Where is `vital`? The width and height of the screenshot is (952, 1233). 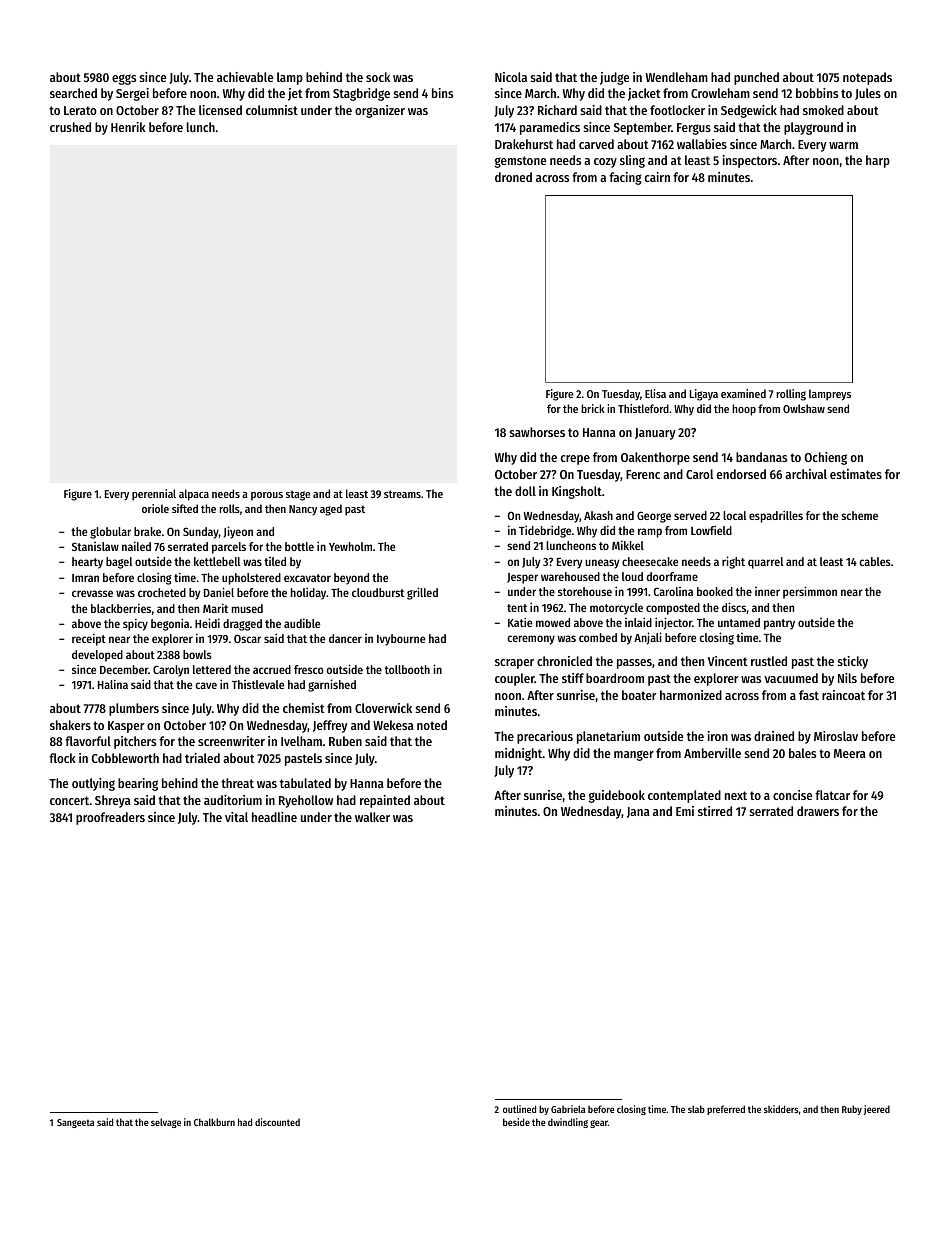 vital is located at coordinates (236, 817).
